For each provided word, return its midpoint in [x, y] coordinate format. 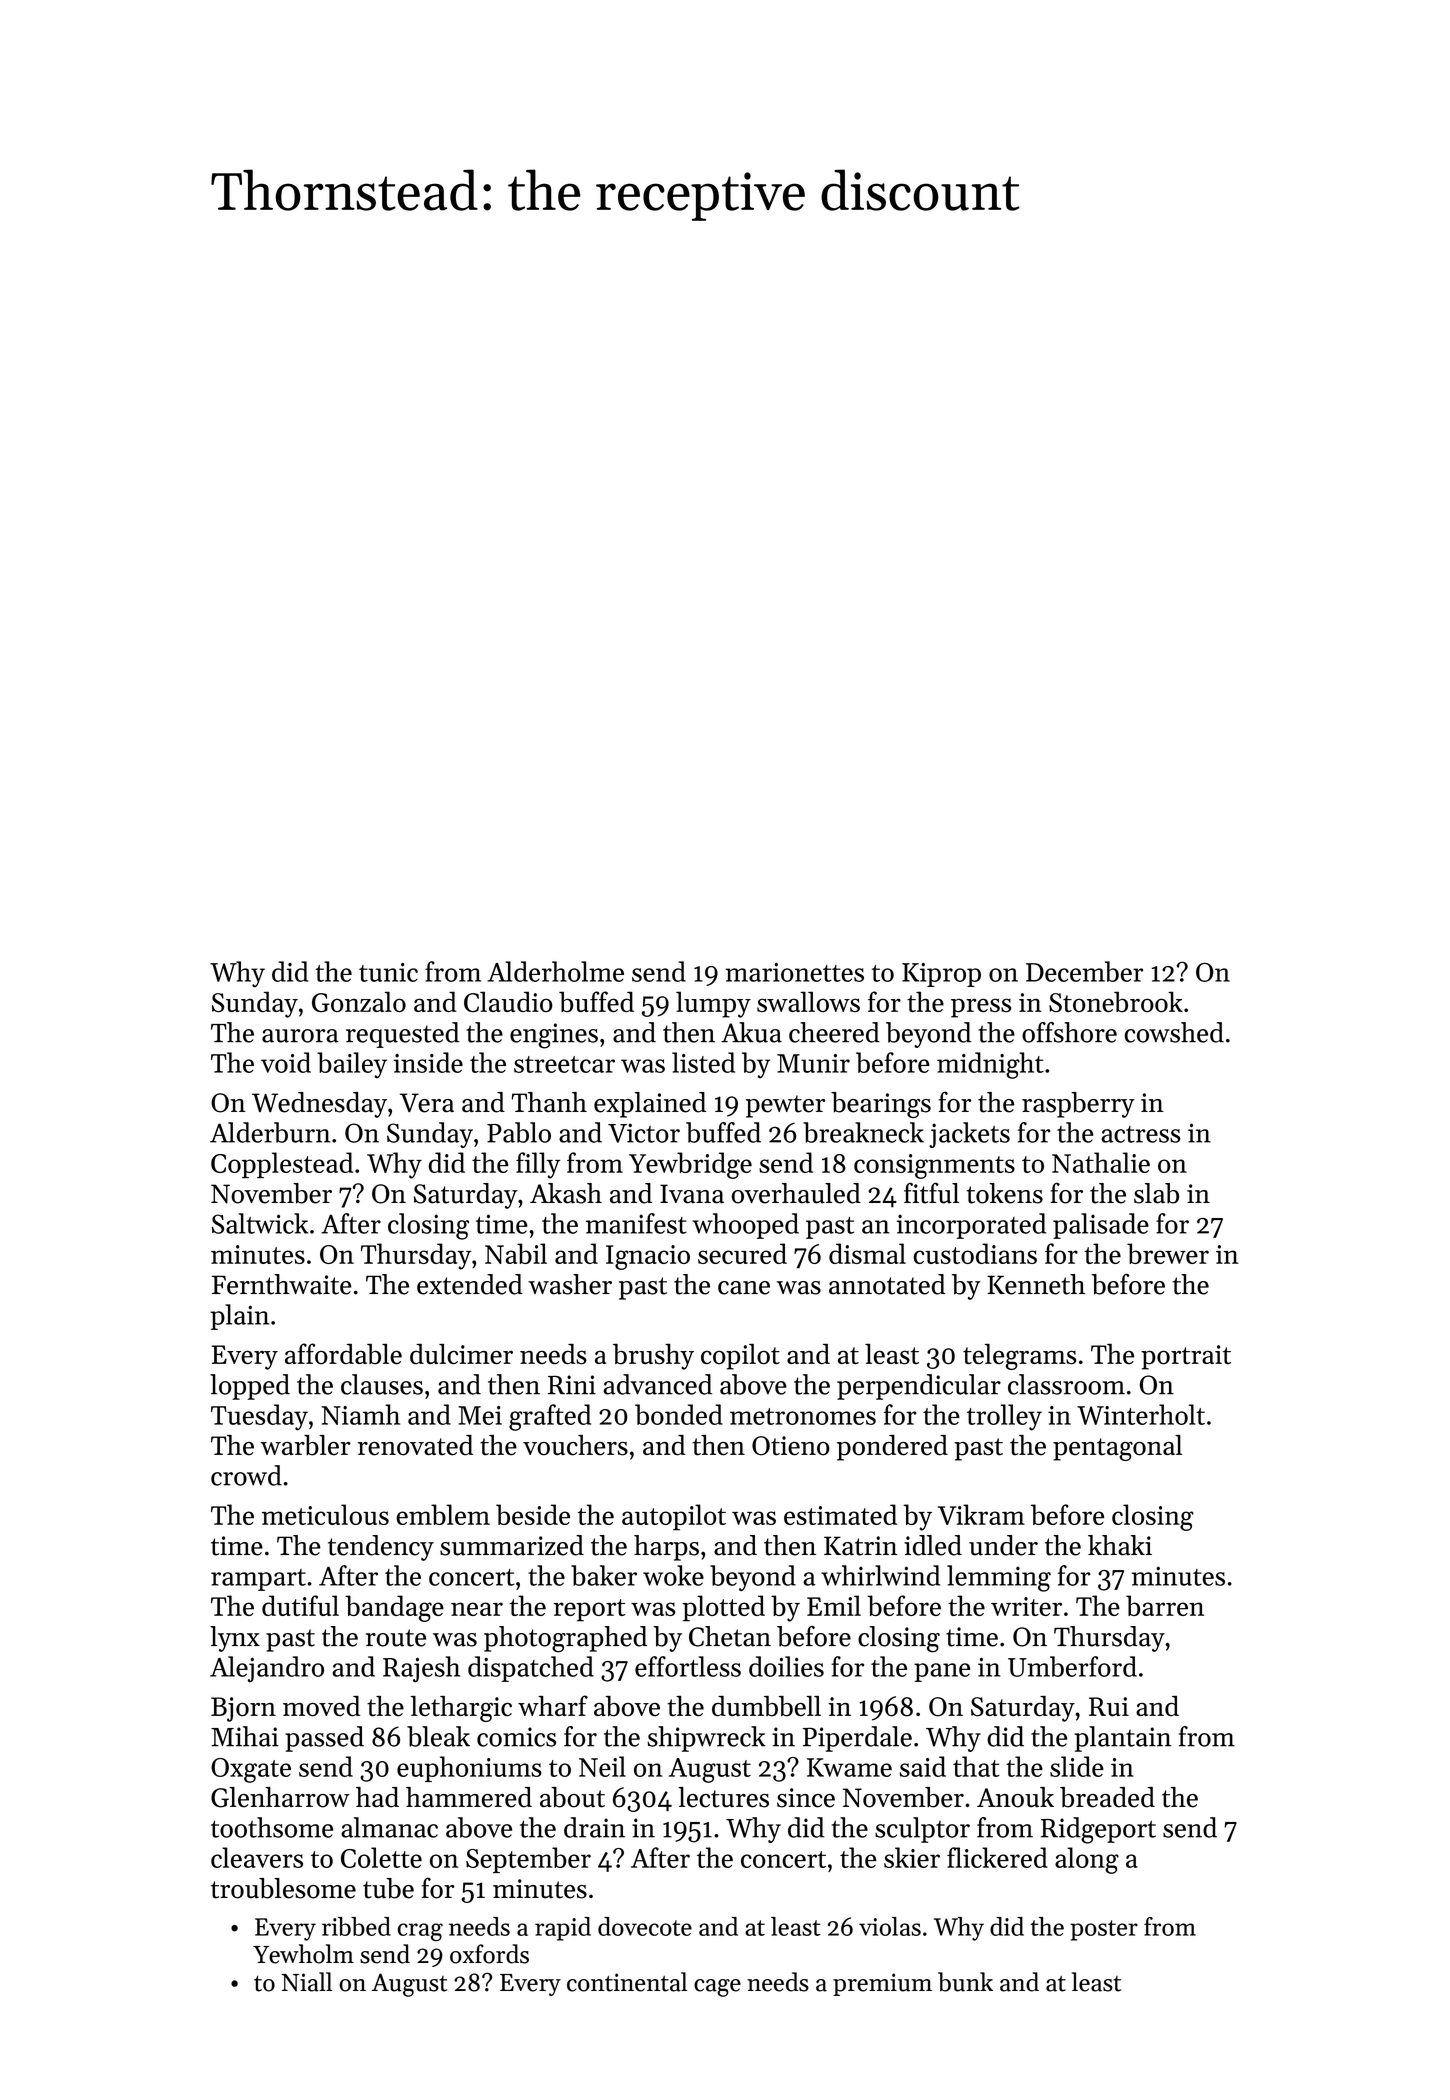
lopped [250, 1387]
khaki [1120, 1545]
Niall [307, 1982]
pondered [892, 1448]
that [976, 1766]
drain [594, 1827]
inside [428, 1062]
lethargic [461, 1709]
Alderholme [555, 971]
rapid [563, 1929]
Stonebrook [1116, 1002]
